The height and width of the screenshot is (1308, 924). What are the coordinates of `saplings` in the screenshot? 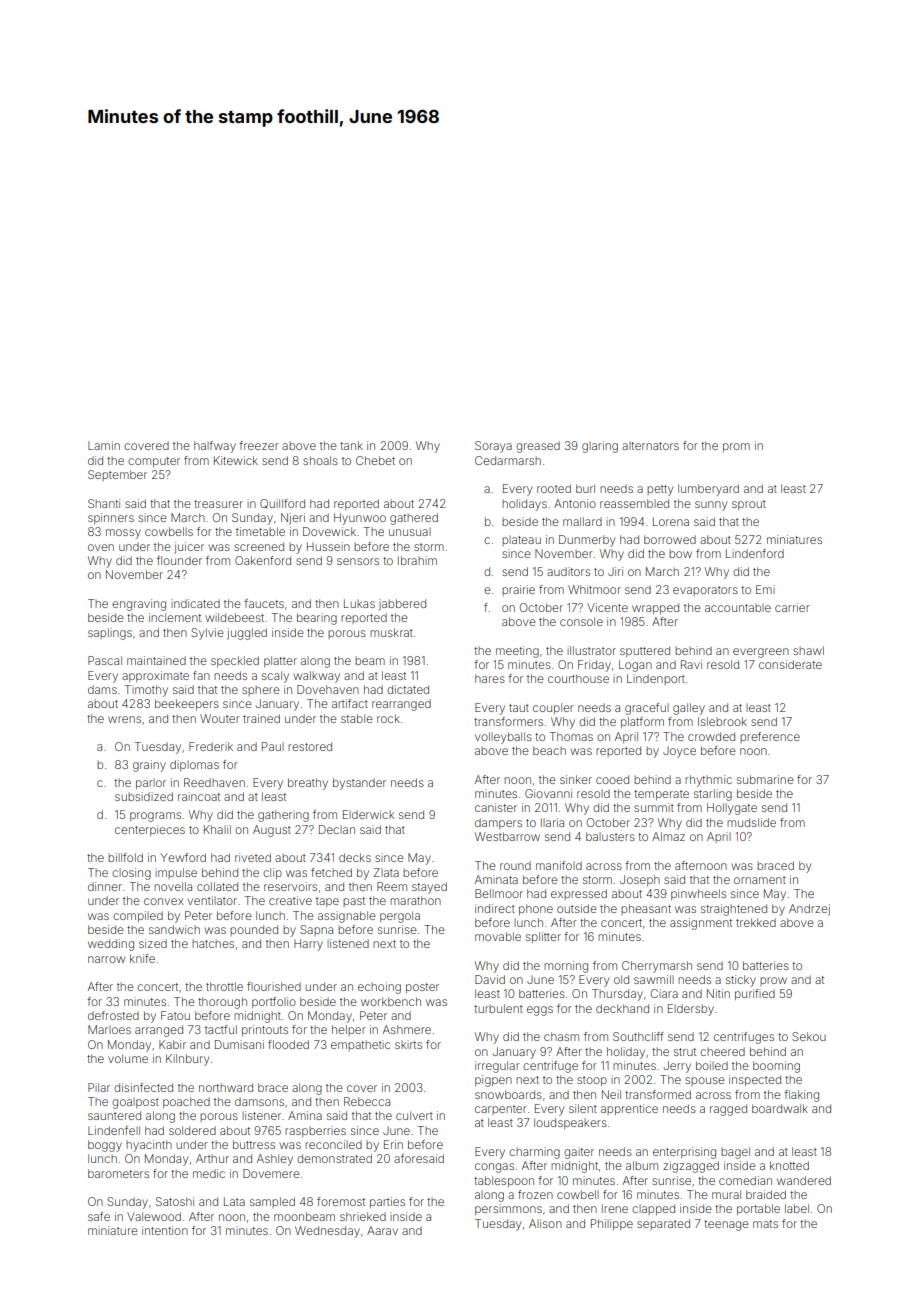 It's located at (110, 634).
